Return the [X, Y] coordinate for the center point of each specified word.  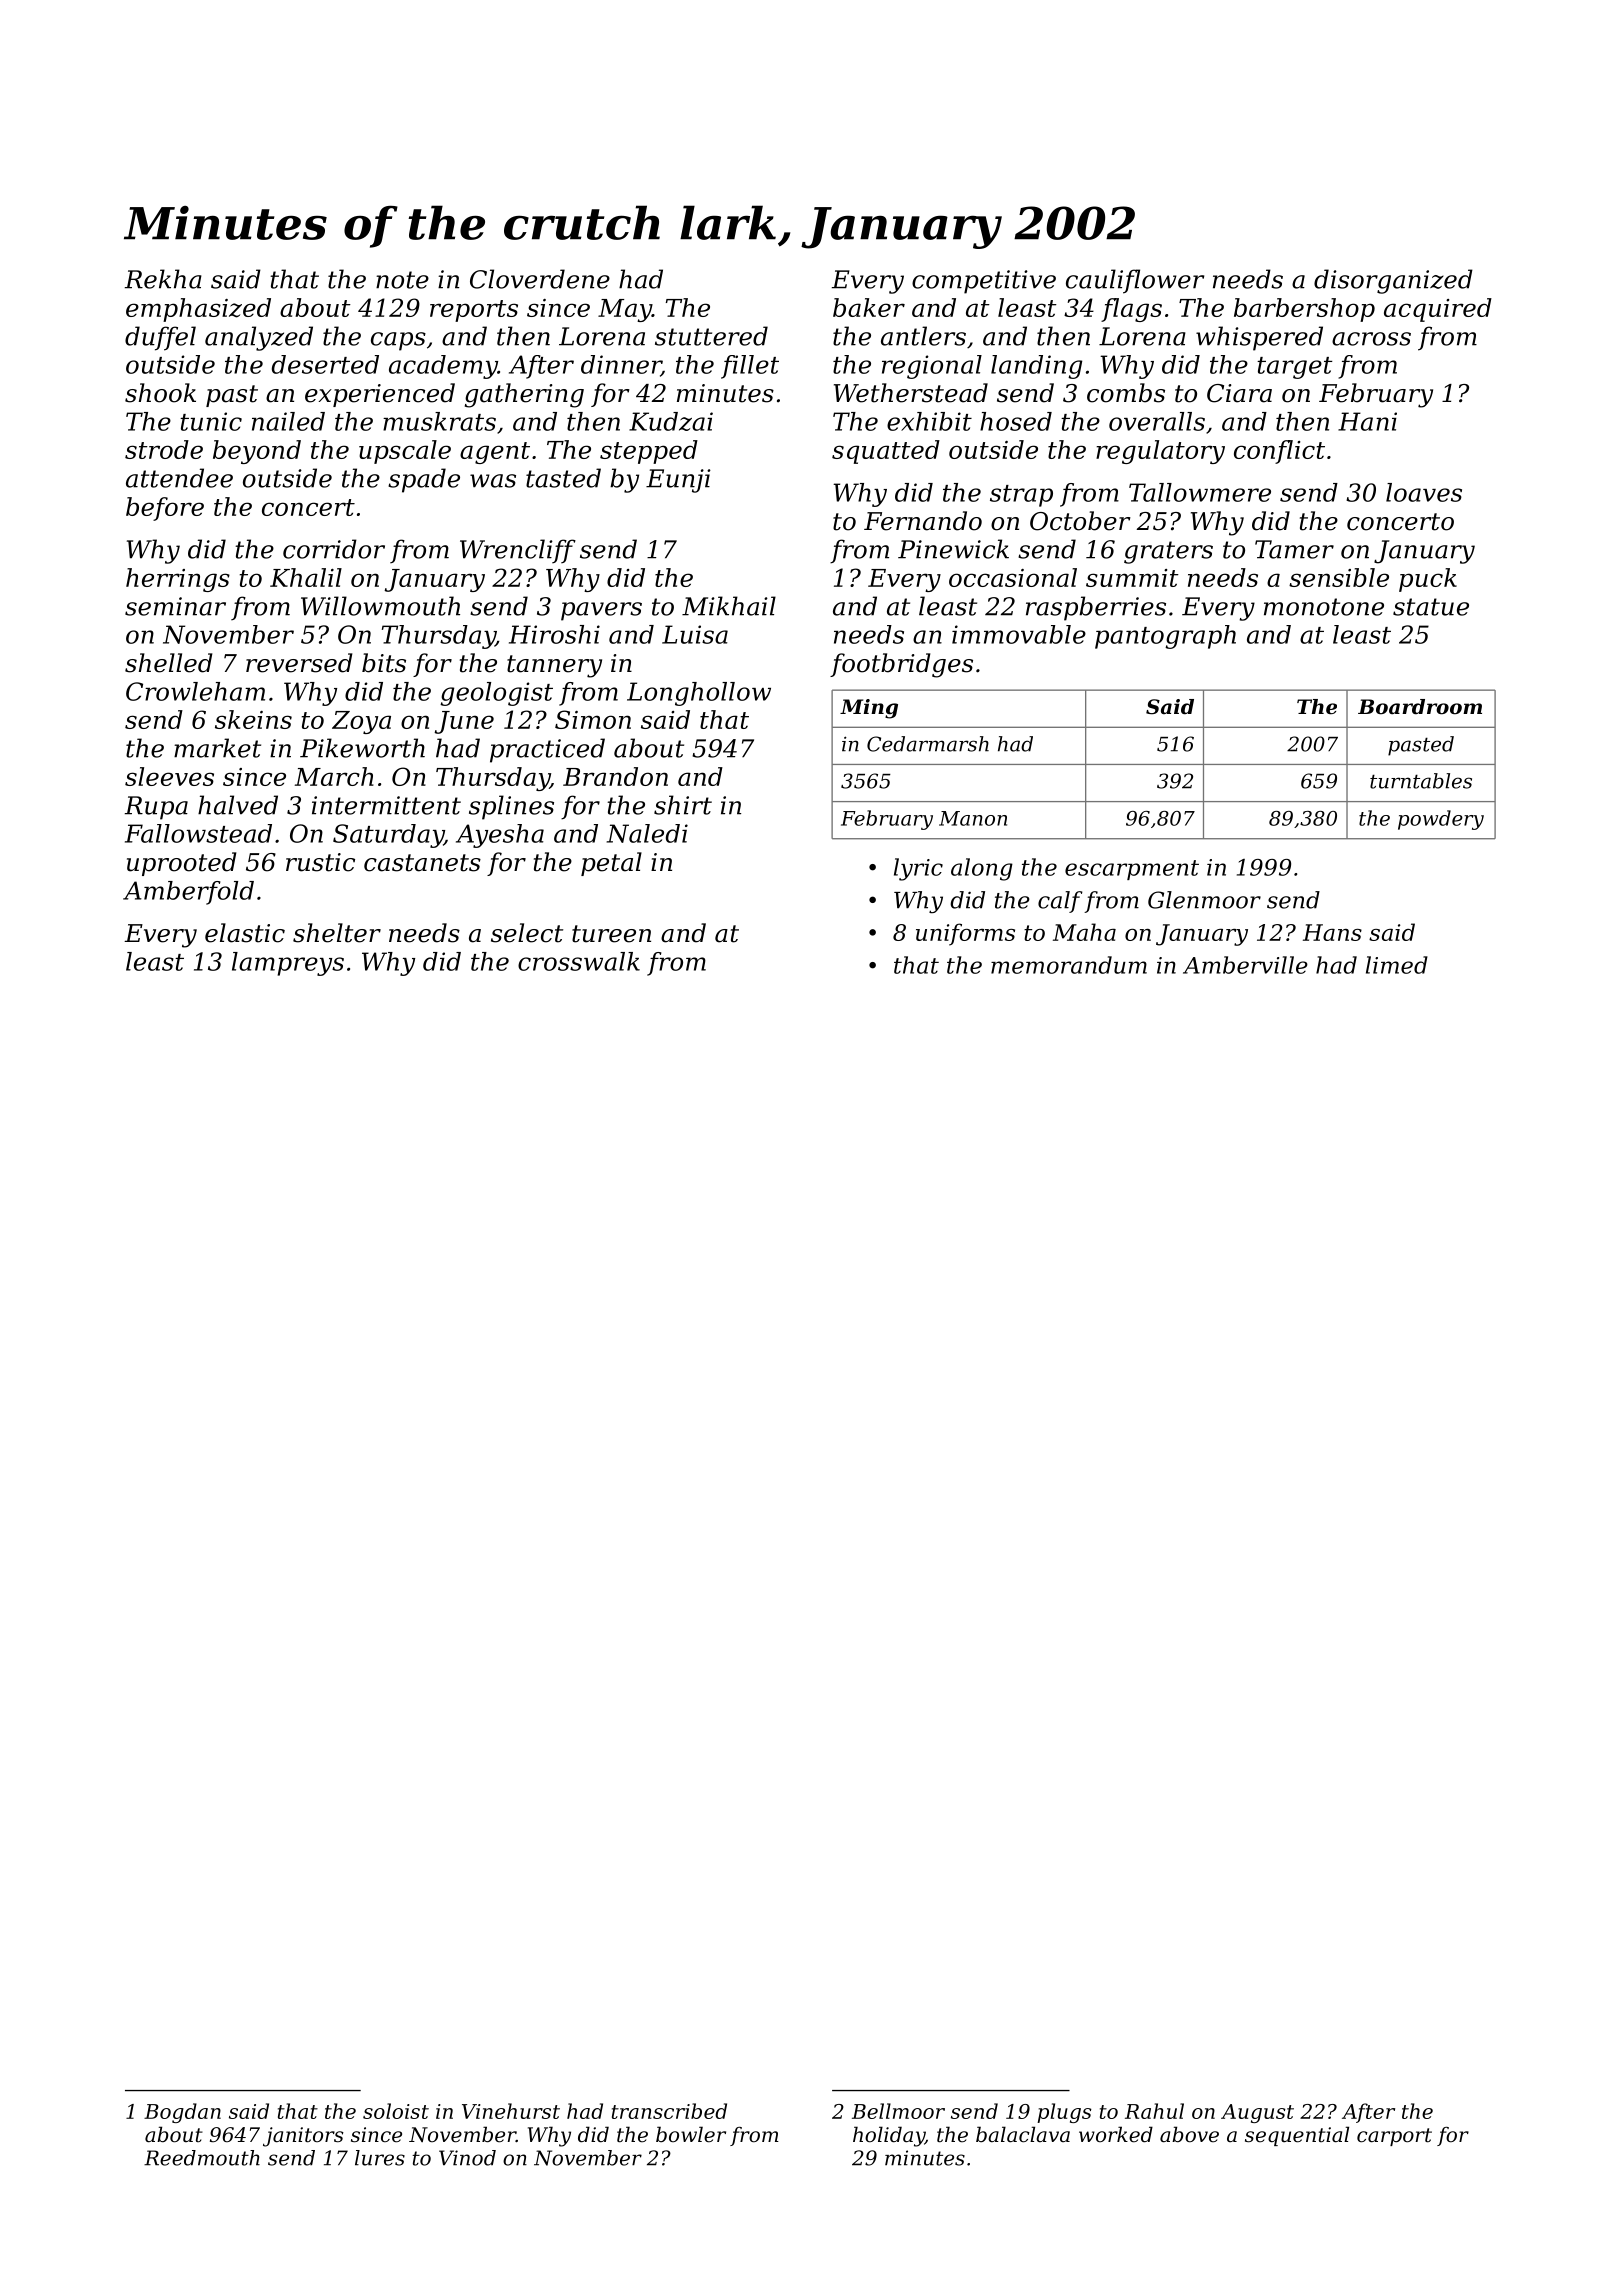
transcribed [669, 2111]
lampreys [288, 964]
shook [160, 393]
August [1257, 2113]
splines [511, 807]
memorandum [1069, 965]
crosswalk [579, 961]
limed [1397, 965]
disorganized [1393, 281]
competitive [984, 282]
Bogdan [182, 2113]
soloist [396, 2111]
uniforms [965, 934]
